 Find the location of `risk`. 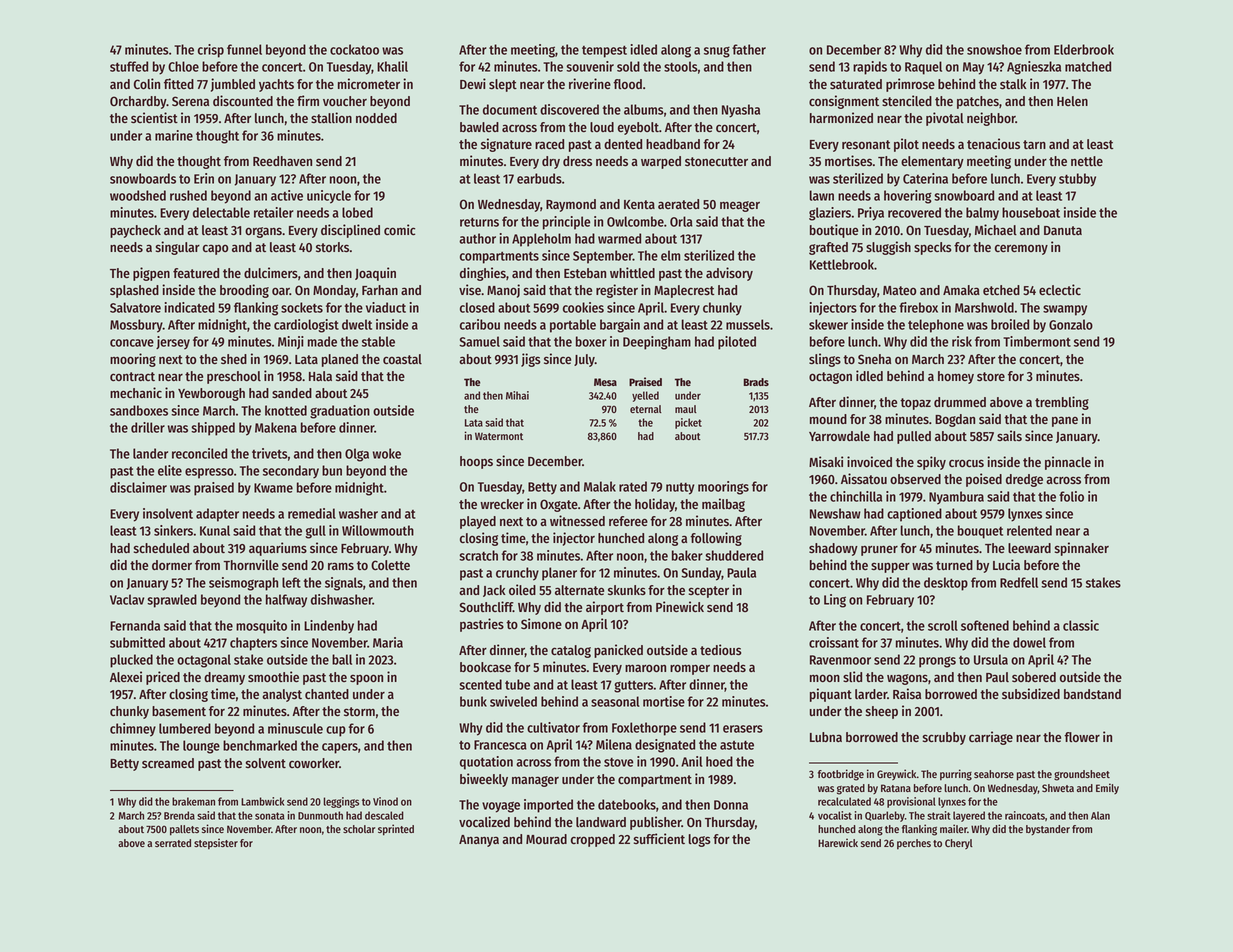

risk is located at coordinates (962, 341).
